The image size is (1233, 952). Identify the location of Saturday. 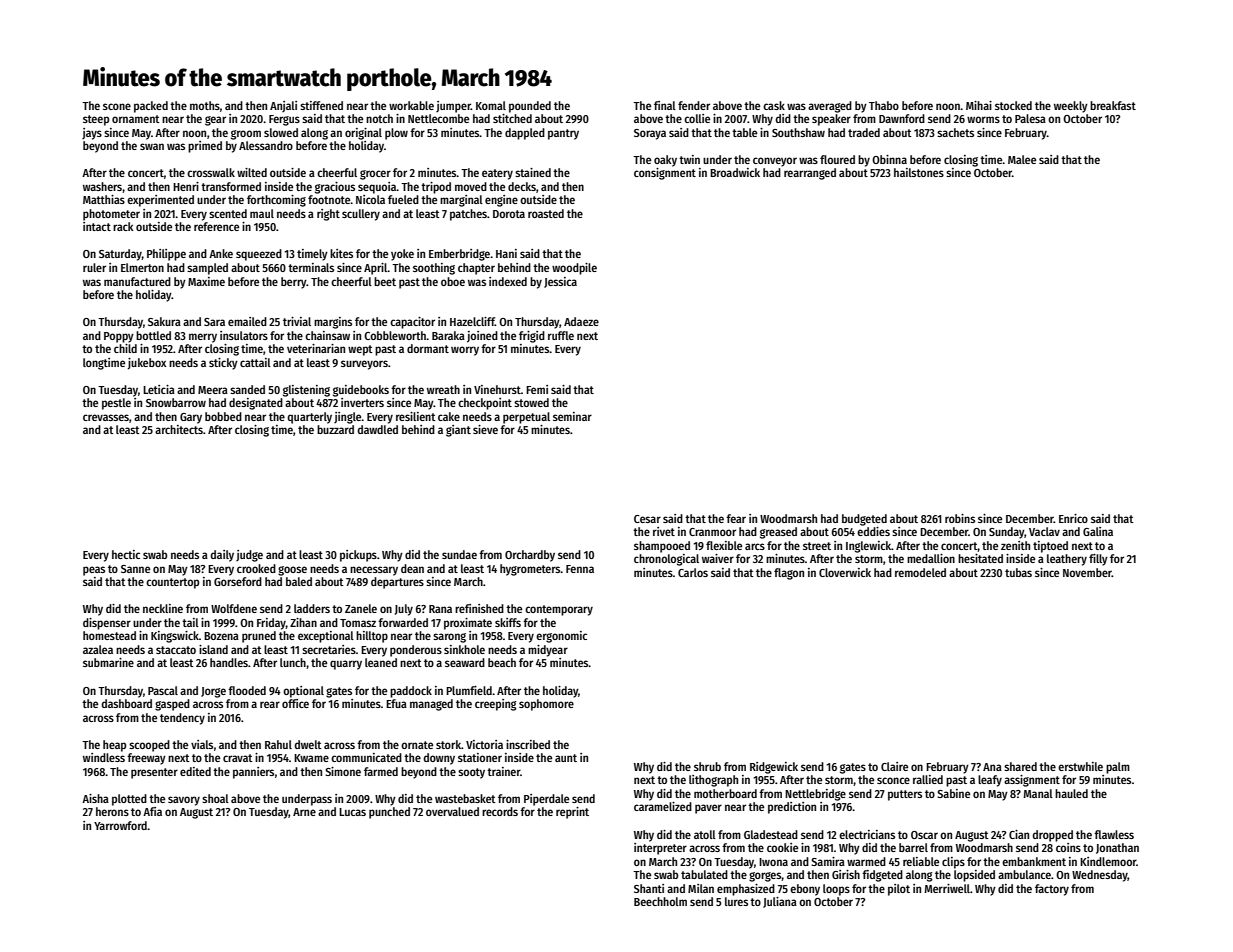
(120, 255).
